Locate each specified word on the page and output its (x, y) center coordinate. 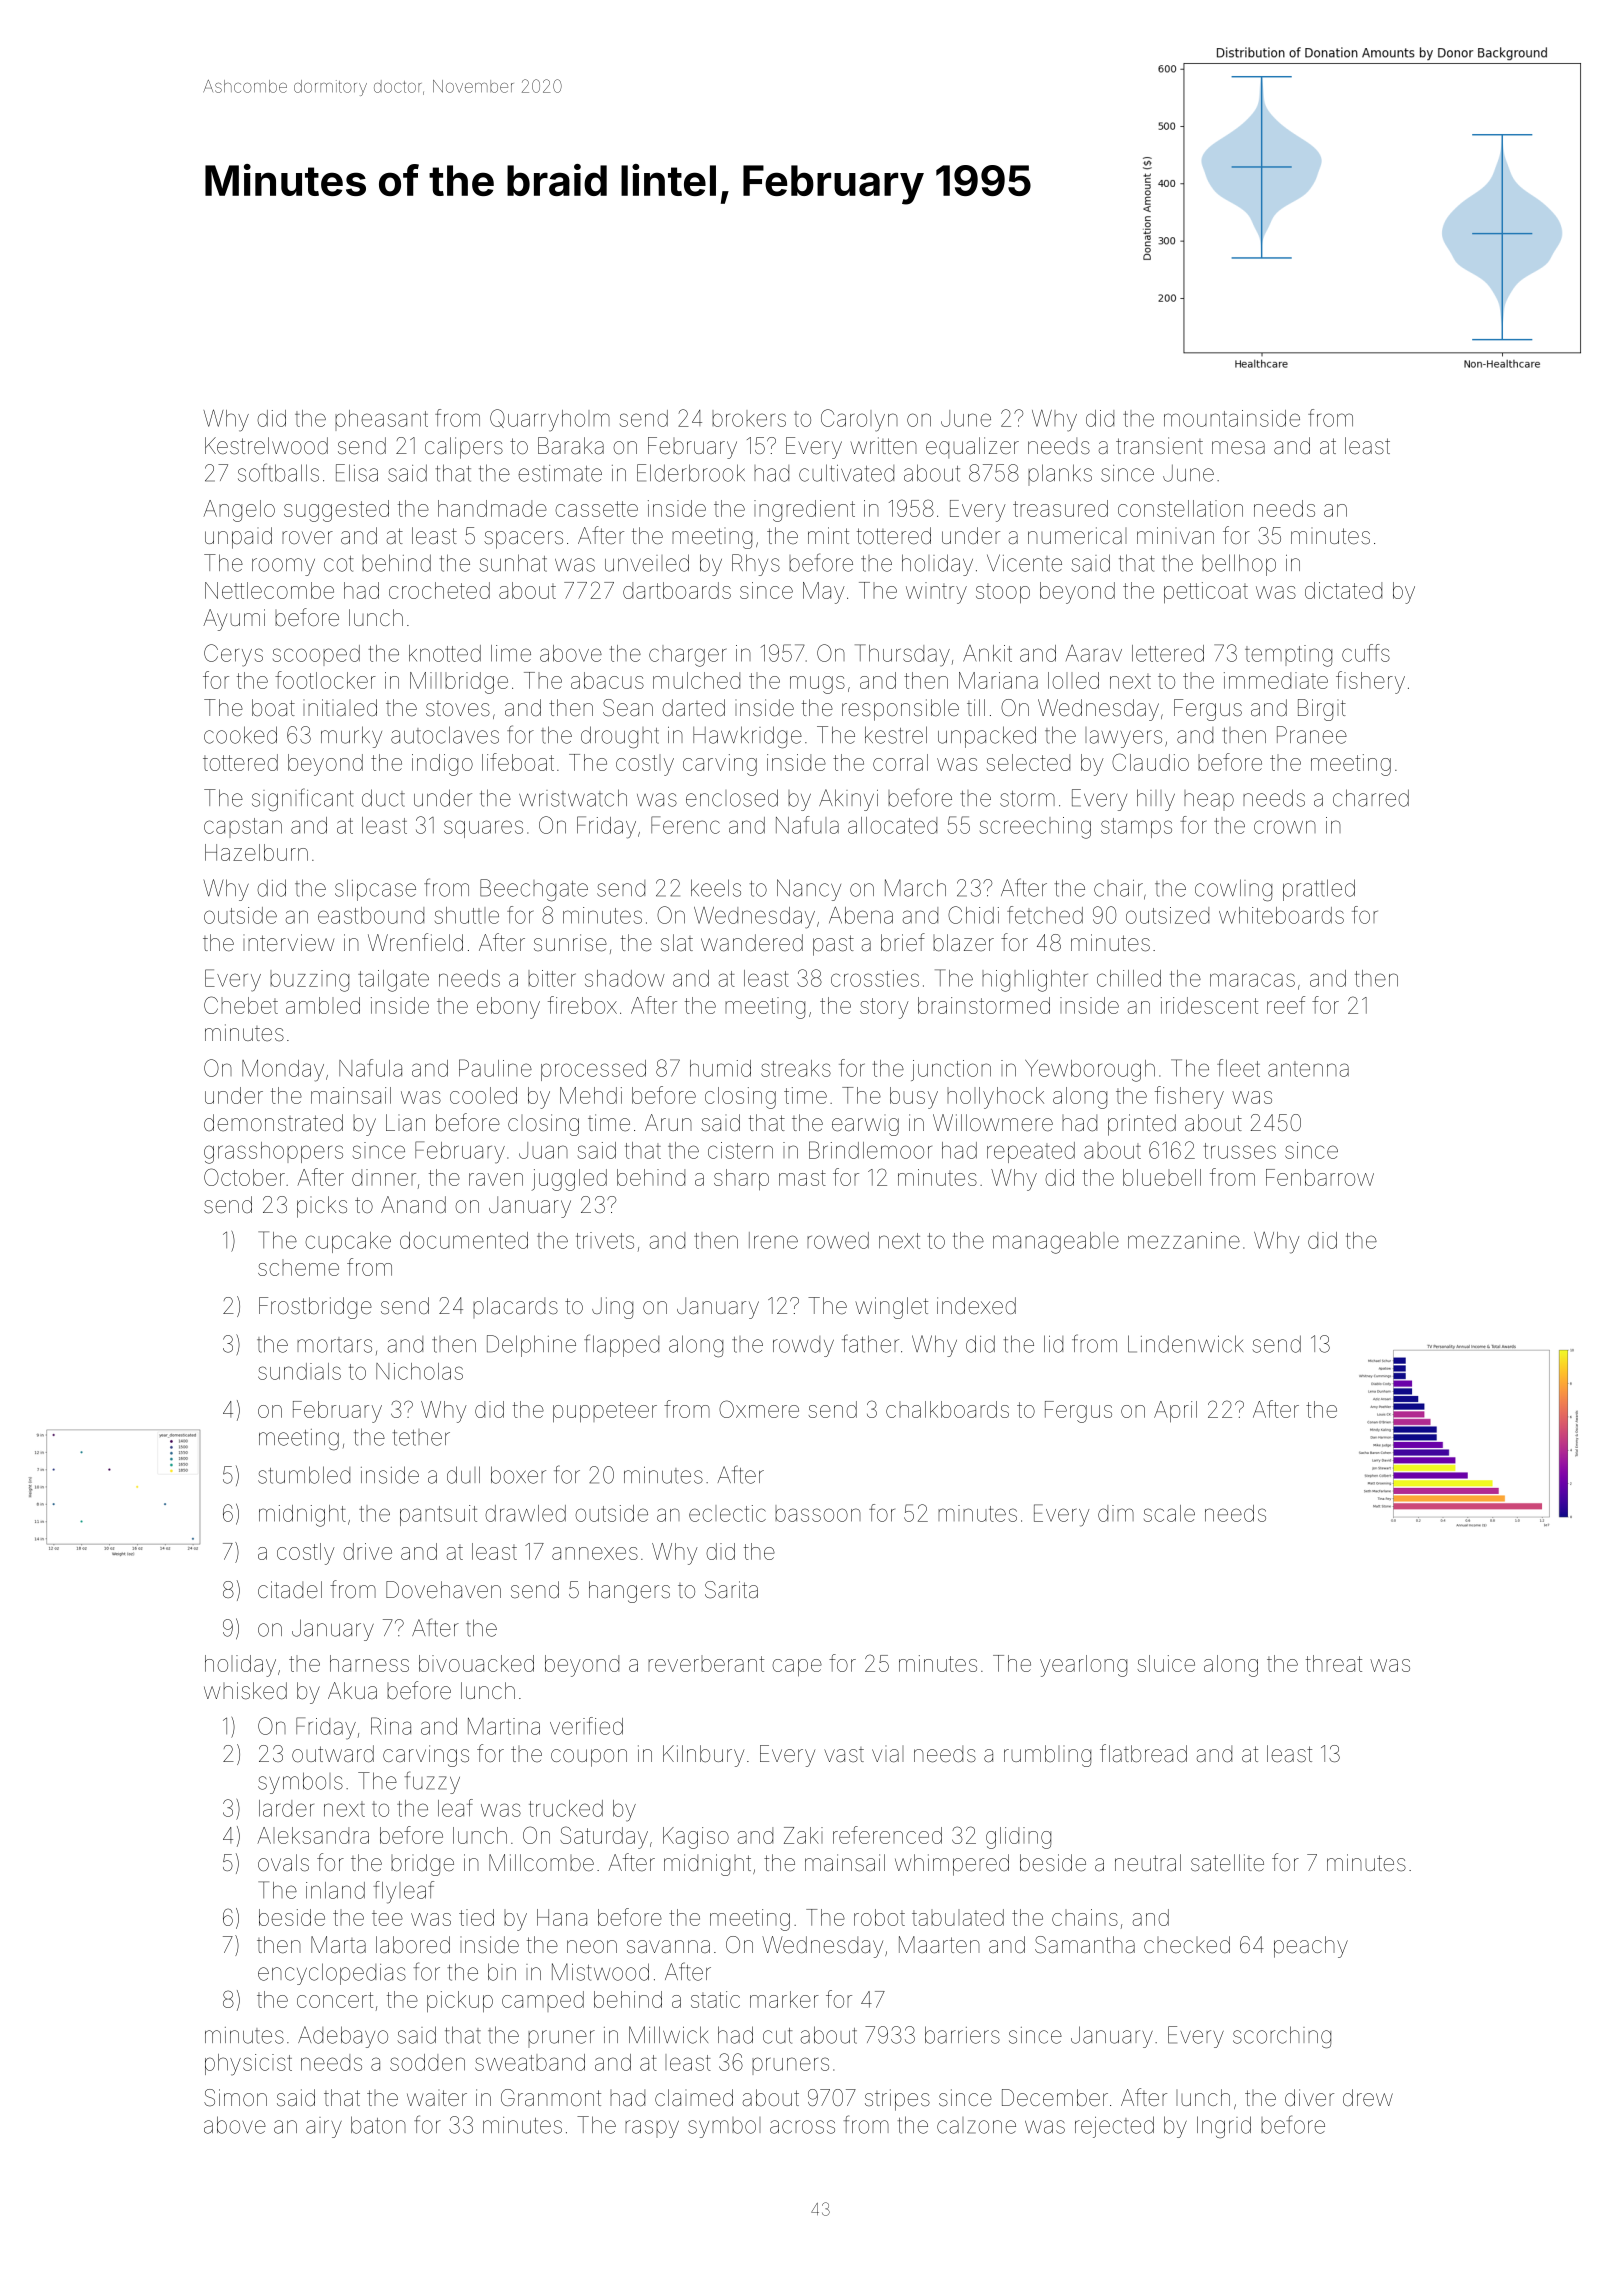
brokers (749, 418)
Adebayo (343, 2037)
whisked (245, 1691)
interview (288, 943)
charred (1371, 798)
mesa (1238, 448)
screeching (1035, 828)
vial (888, 1754)
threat (1334, 1663)
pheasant (381, 420)
